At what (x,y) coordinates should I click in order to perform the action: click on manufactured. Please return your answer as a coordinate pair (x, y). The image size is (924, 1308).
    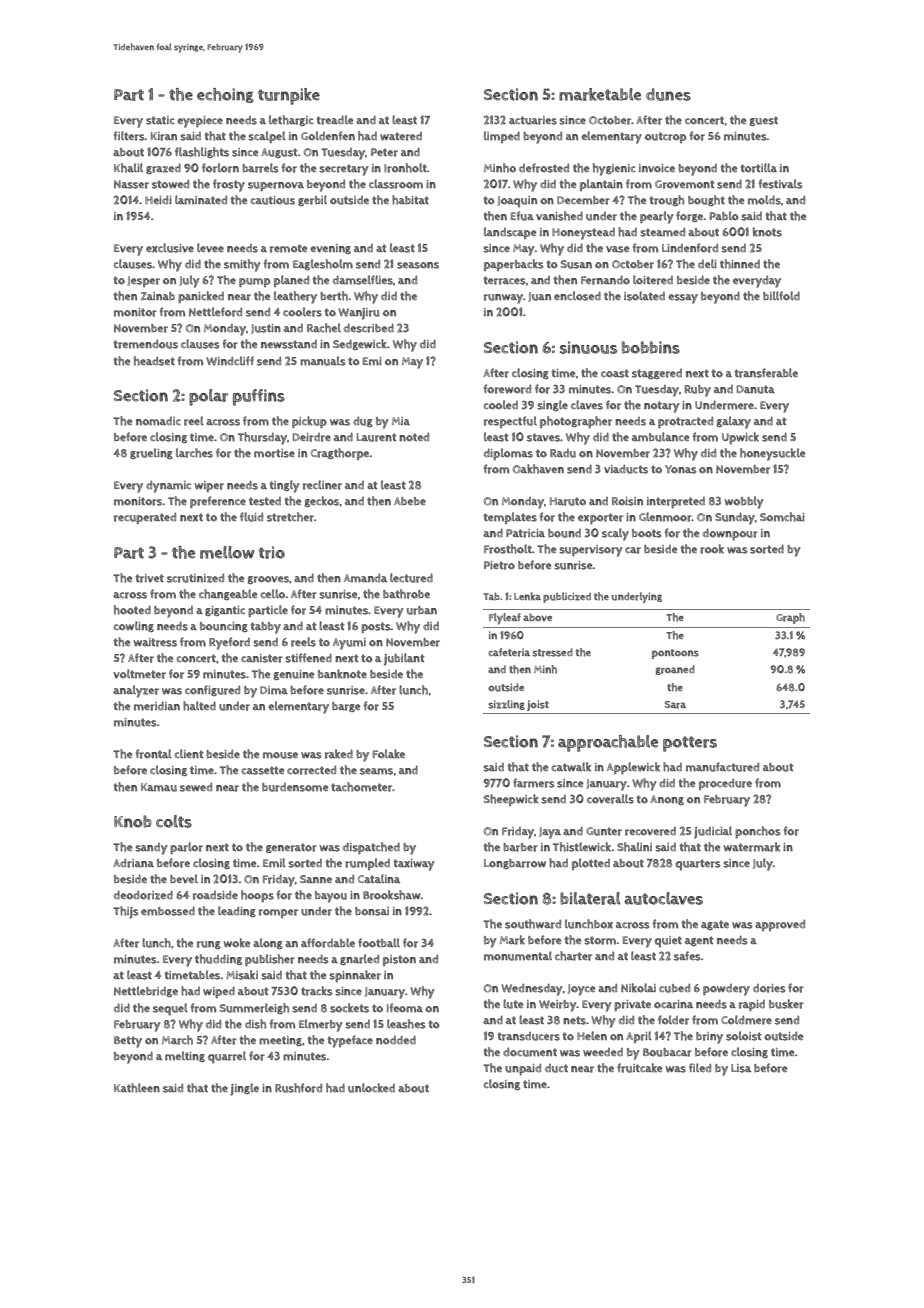
    Looking at the image, I should click on (722, 767).
